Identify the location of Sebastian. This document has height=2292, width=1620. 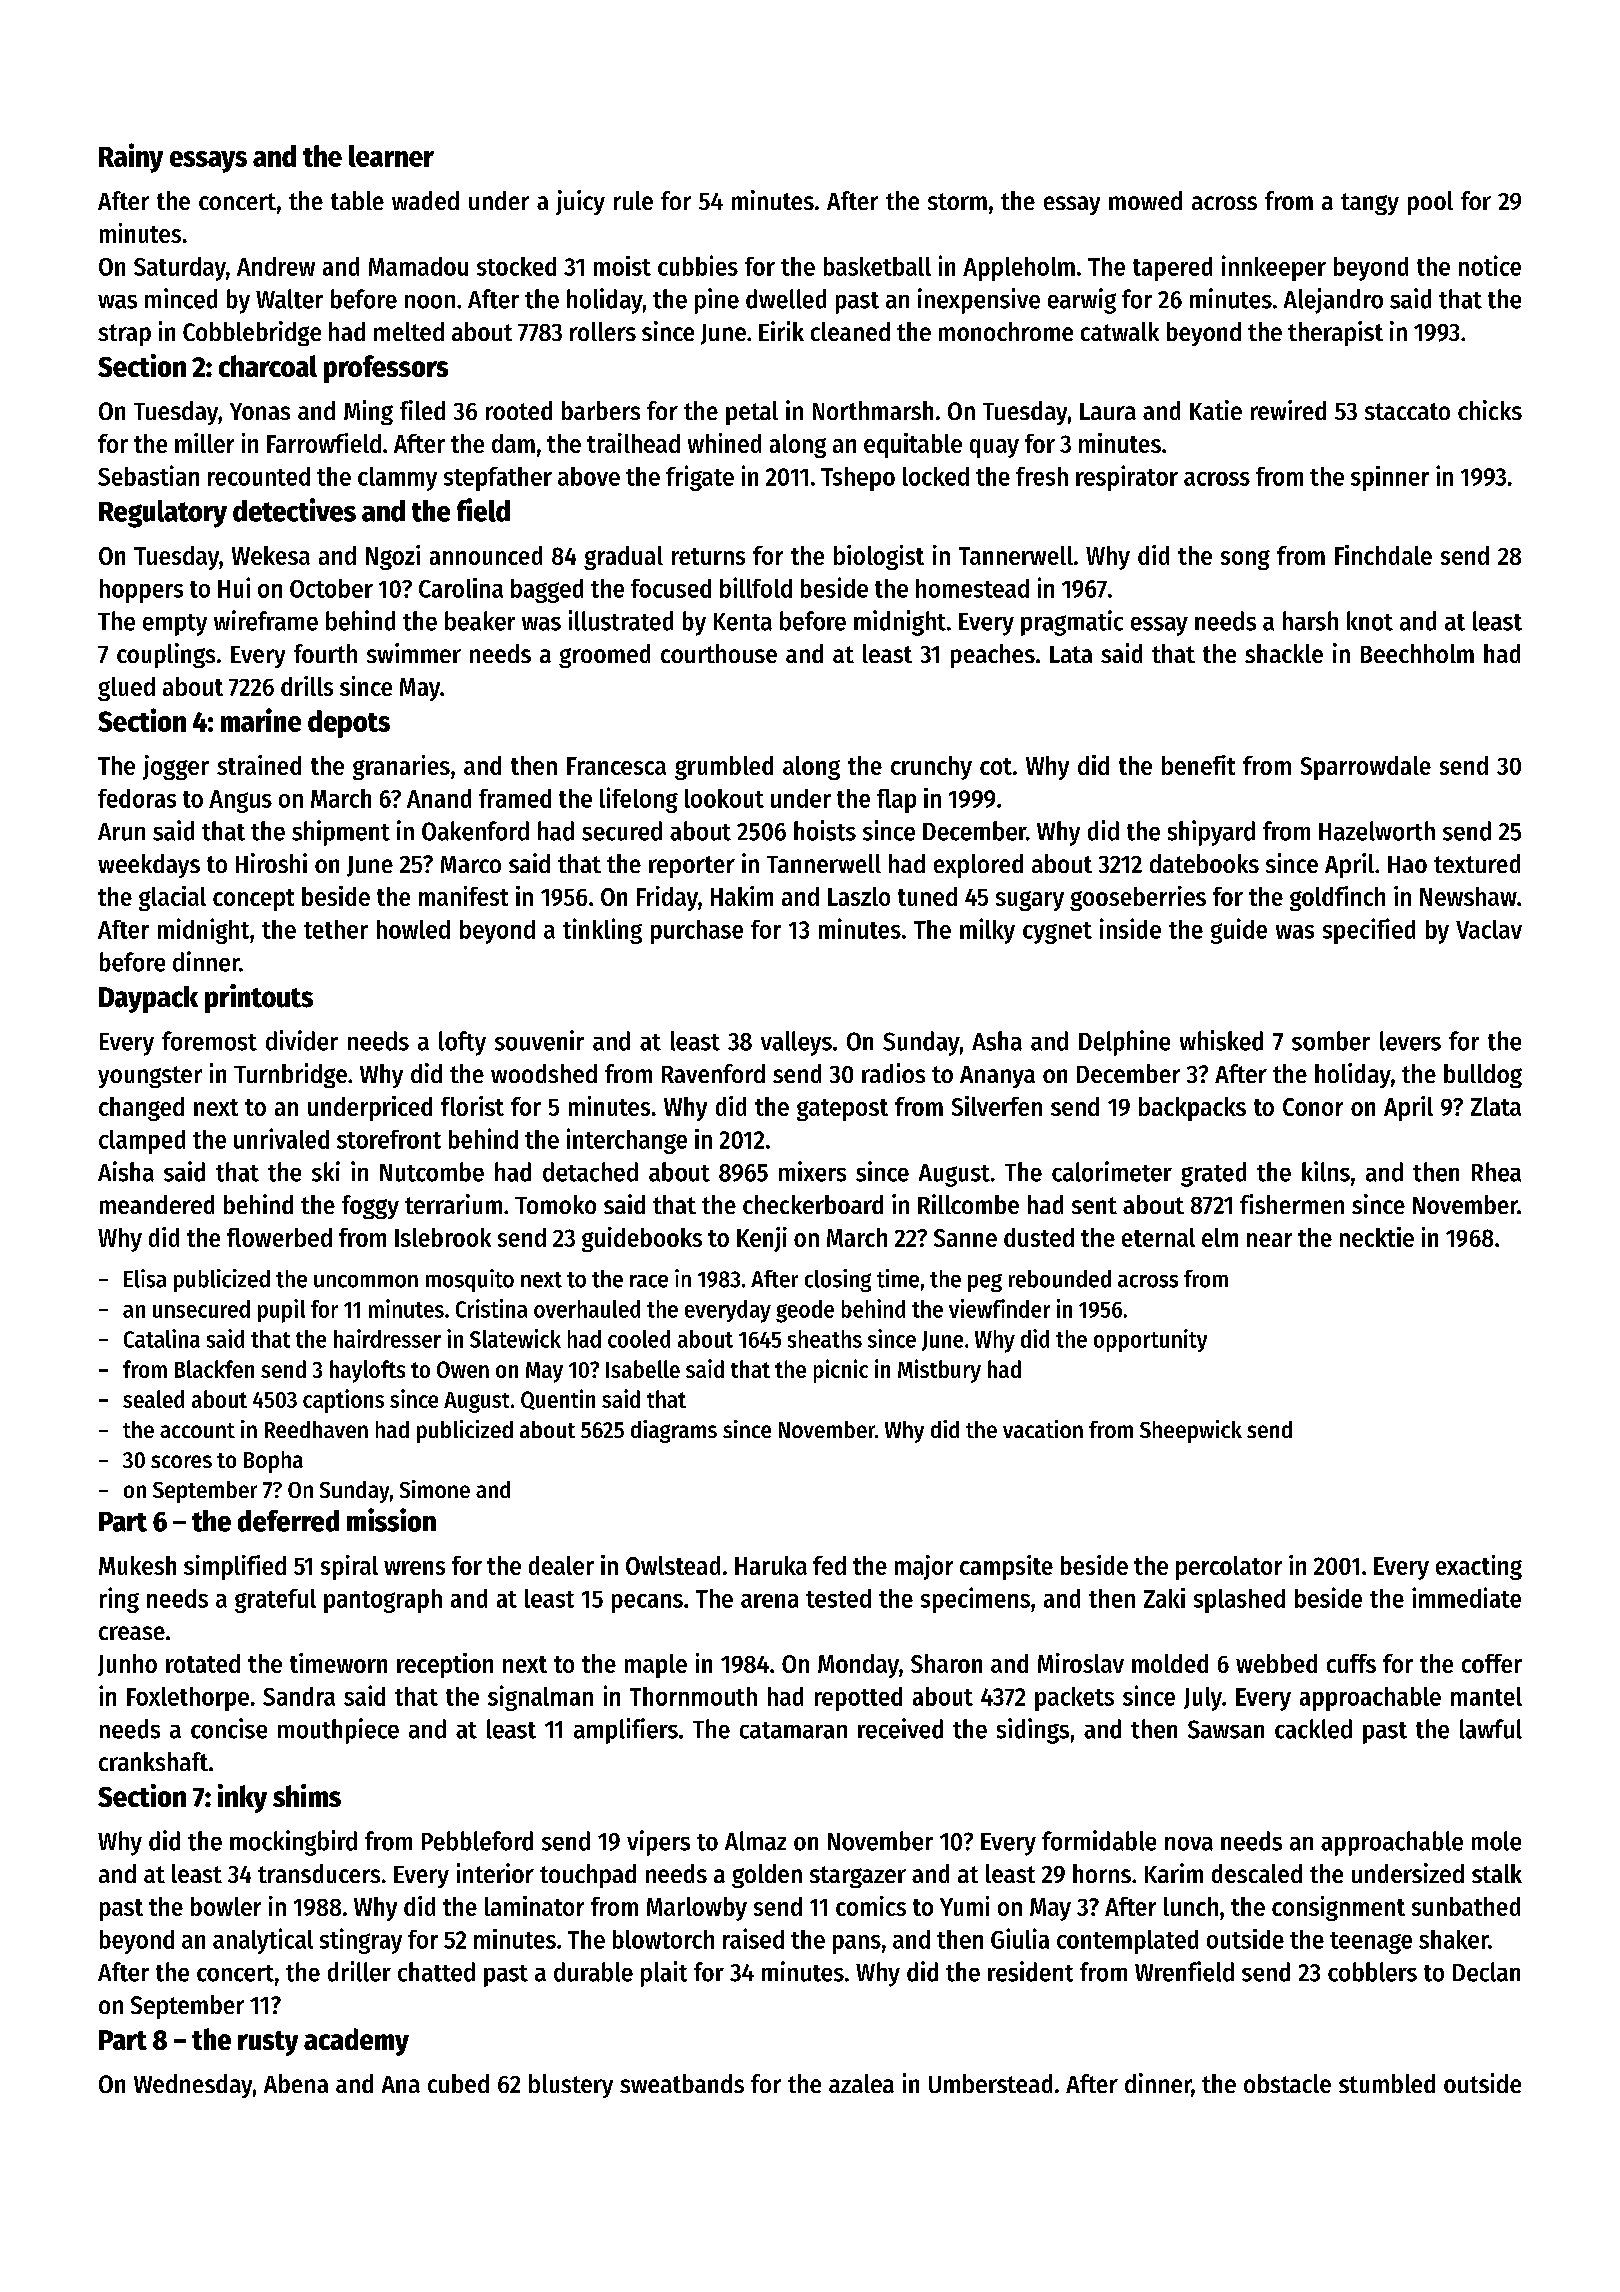
(148, 475).
